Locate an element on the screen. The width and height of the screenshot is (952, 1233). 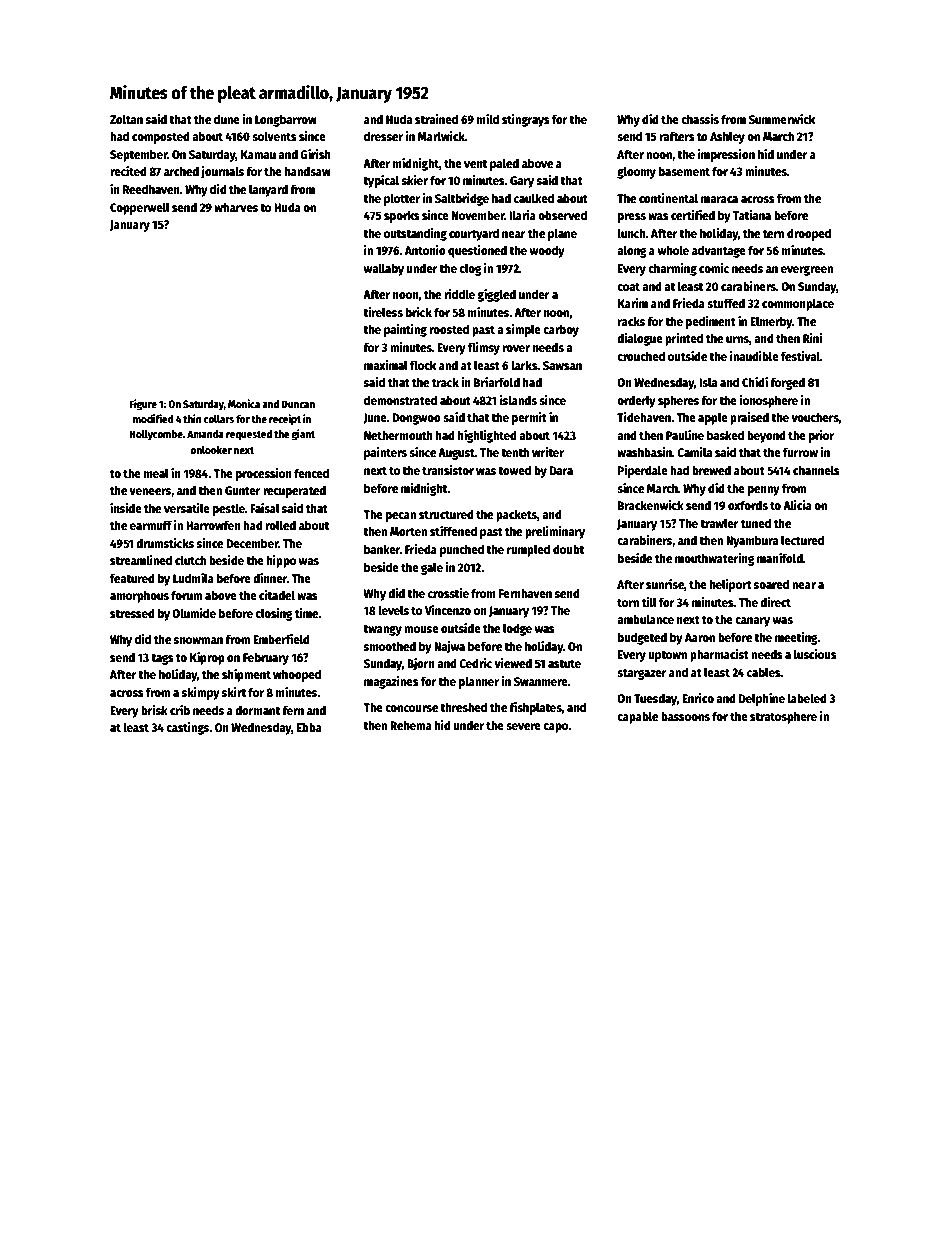
dune is located at coordinates (227, 119).
